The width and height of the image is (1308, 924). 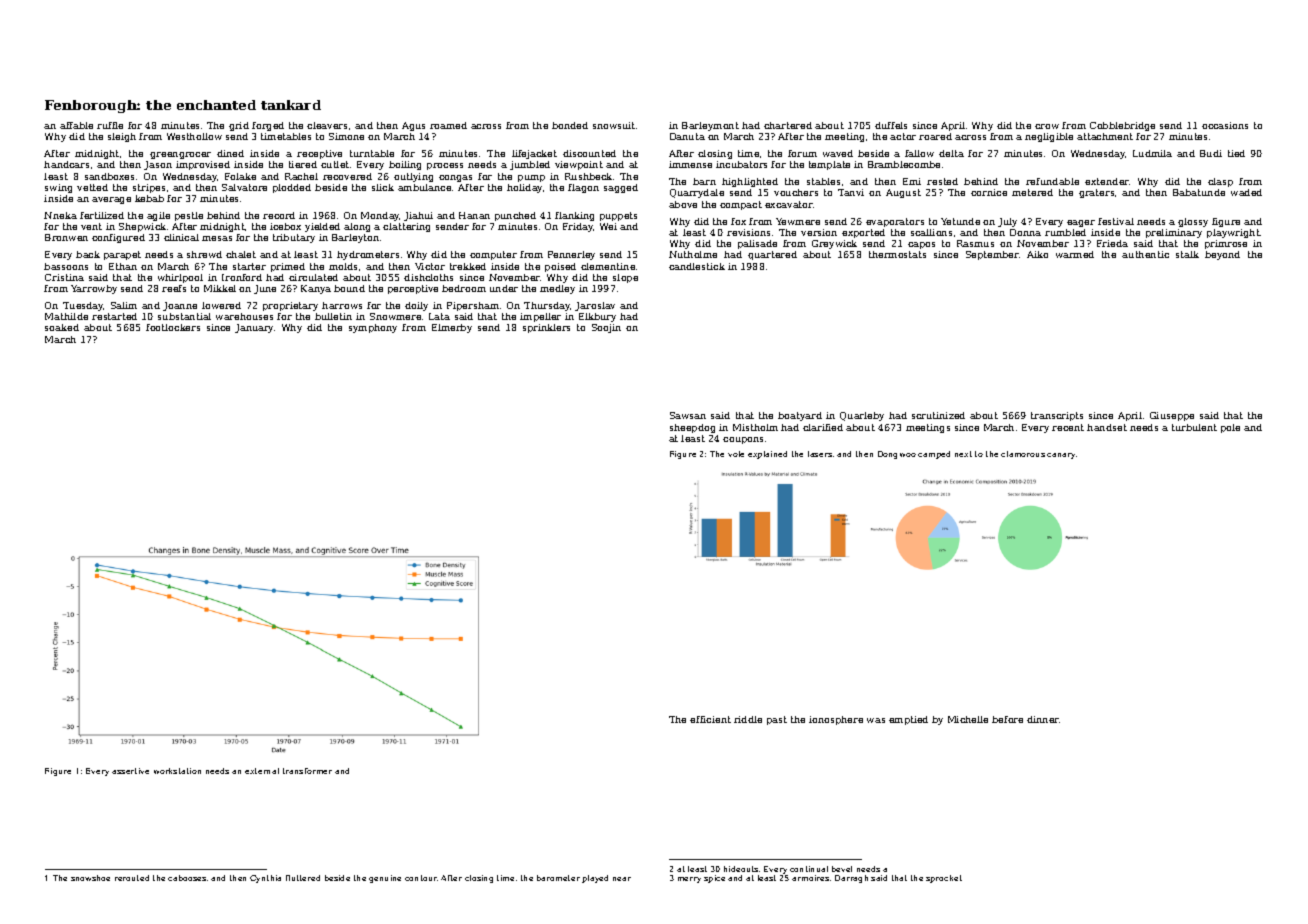 I want to click on Hanan, so click(x=474, y=215).
